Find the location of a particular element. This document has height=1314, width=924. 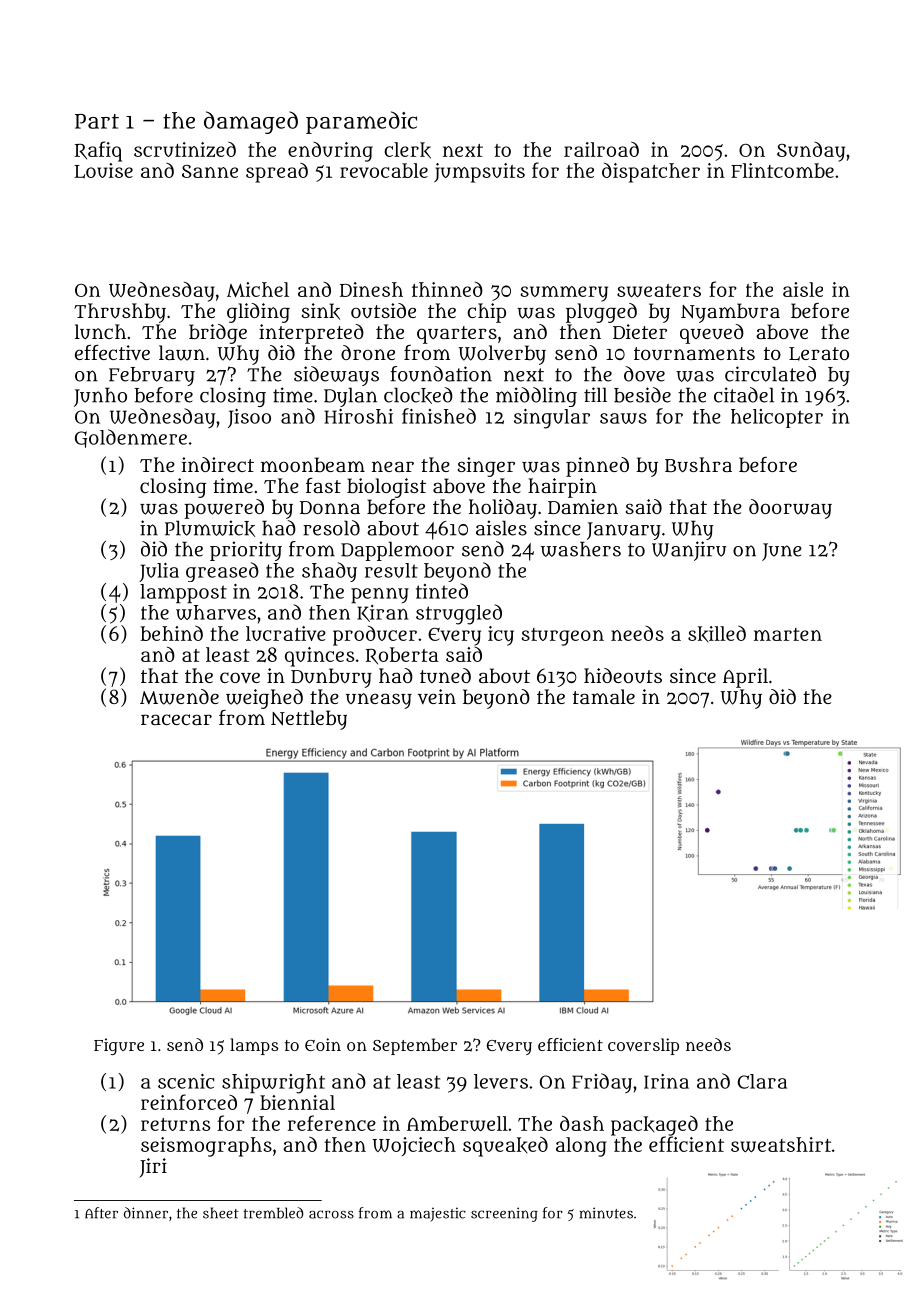

vein is located at coordinates (437, 696).
